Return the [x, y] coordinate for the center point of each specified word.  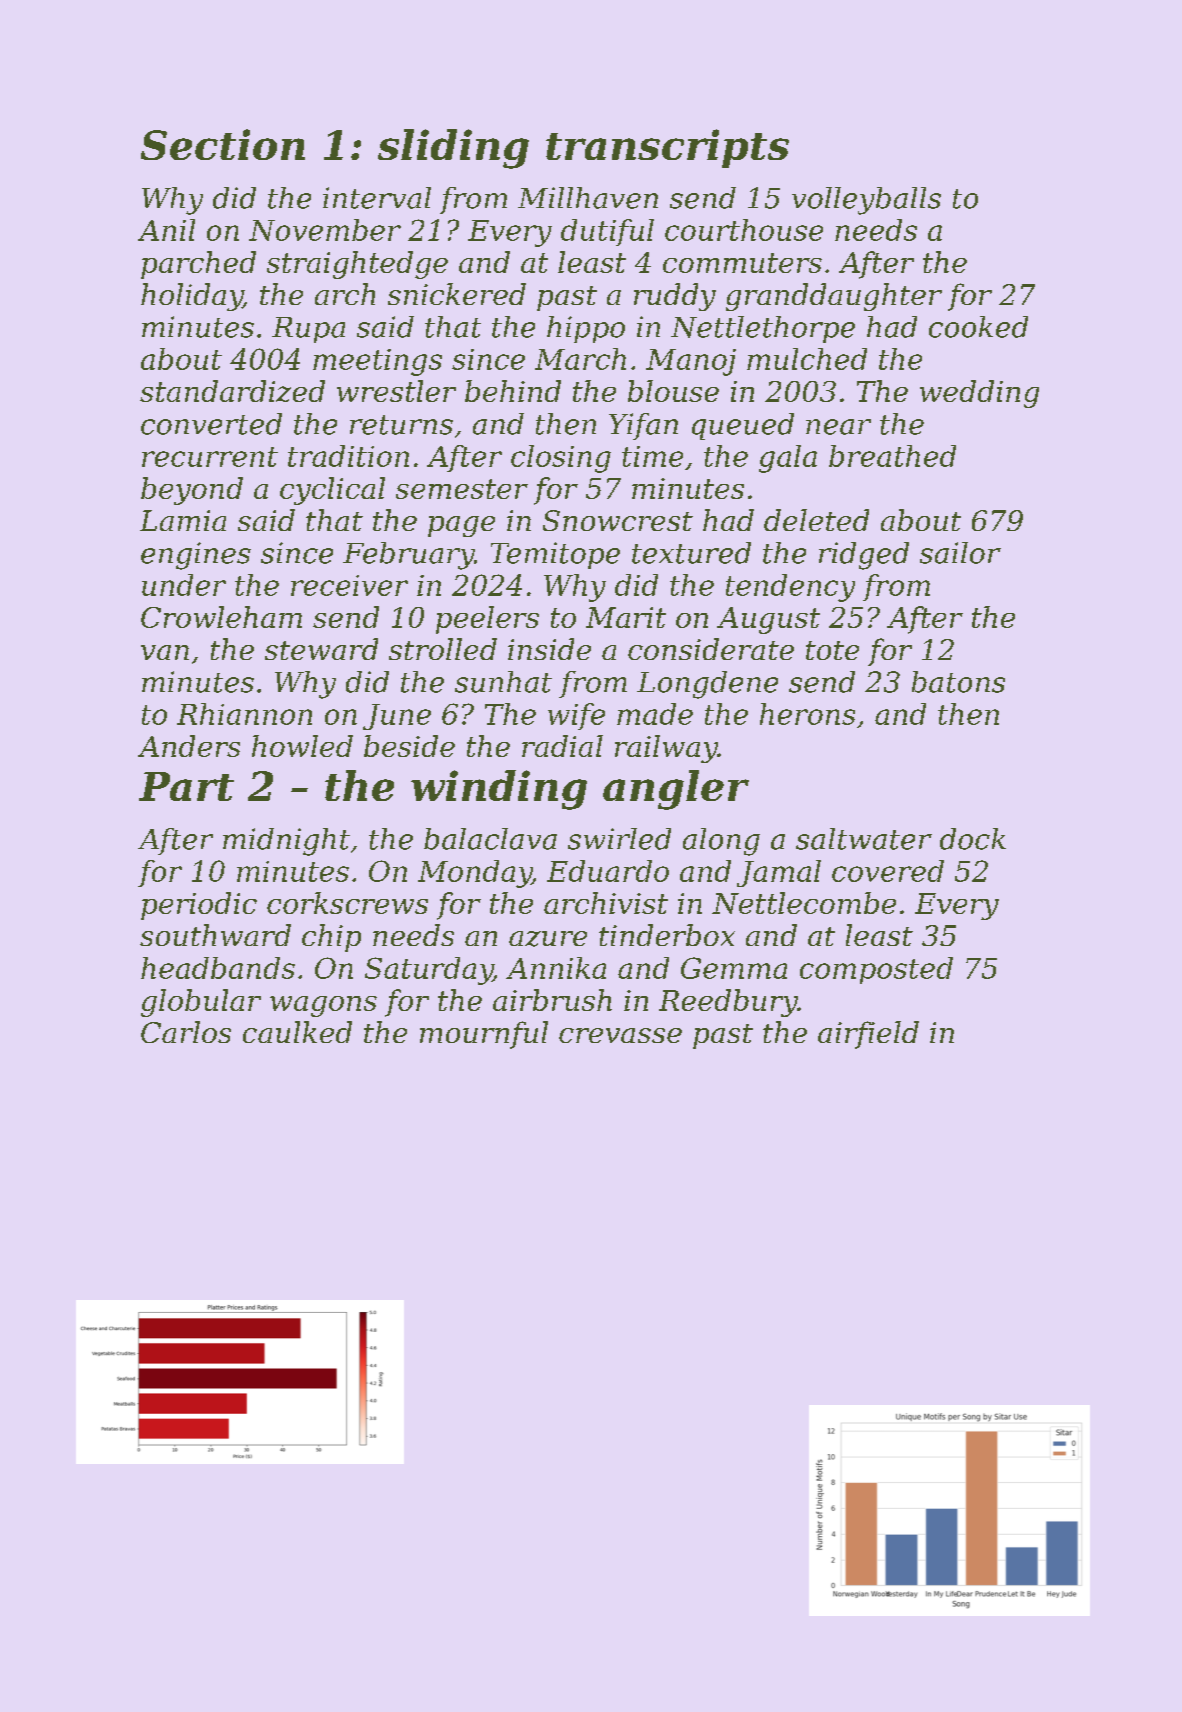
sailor [960, 553]
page [461, 526]
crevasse [620, 1035]
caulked [297, 1032]
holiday [192, 297]
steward [321, 649]
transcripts [667, 148]
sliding [453, 149]
